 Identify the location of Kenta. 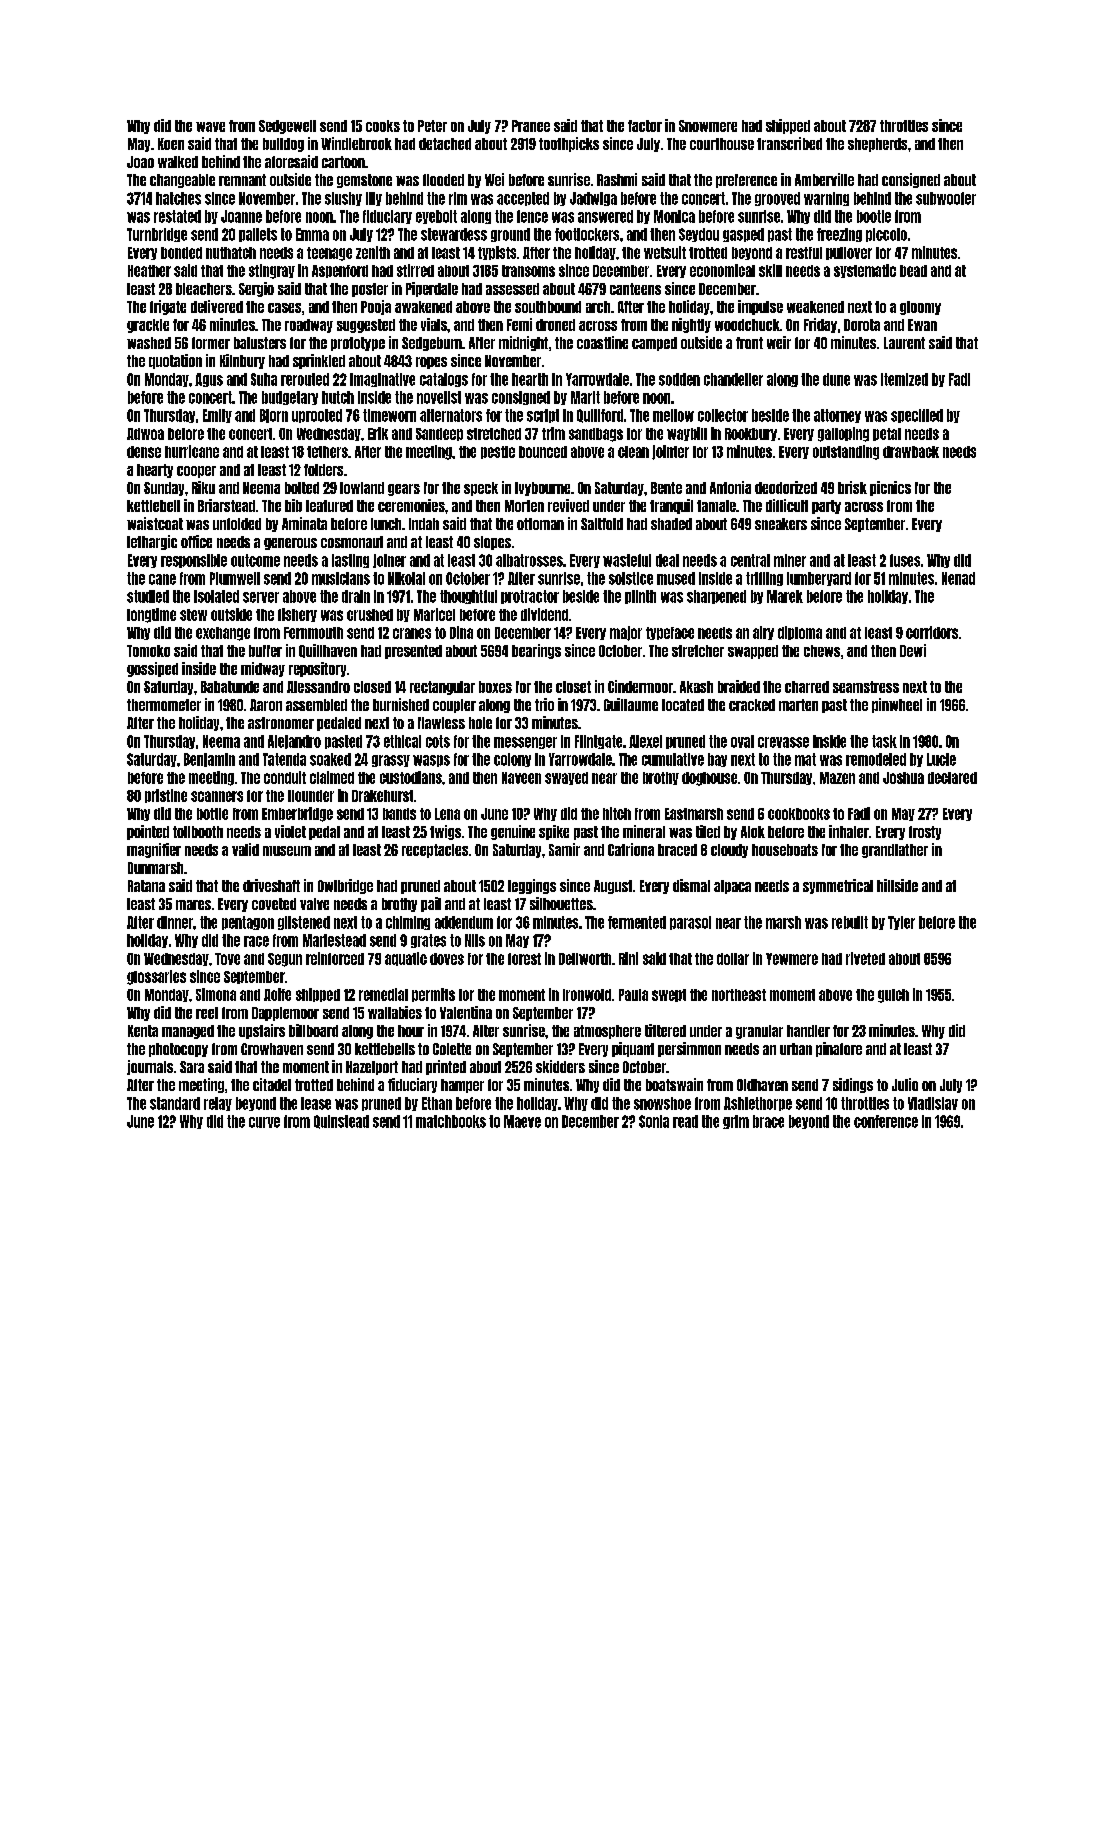
(143, 1031).
